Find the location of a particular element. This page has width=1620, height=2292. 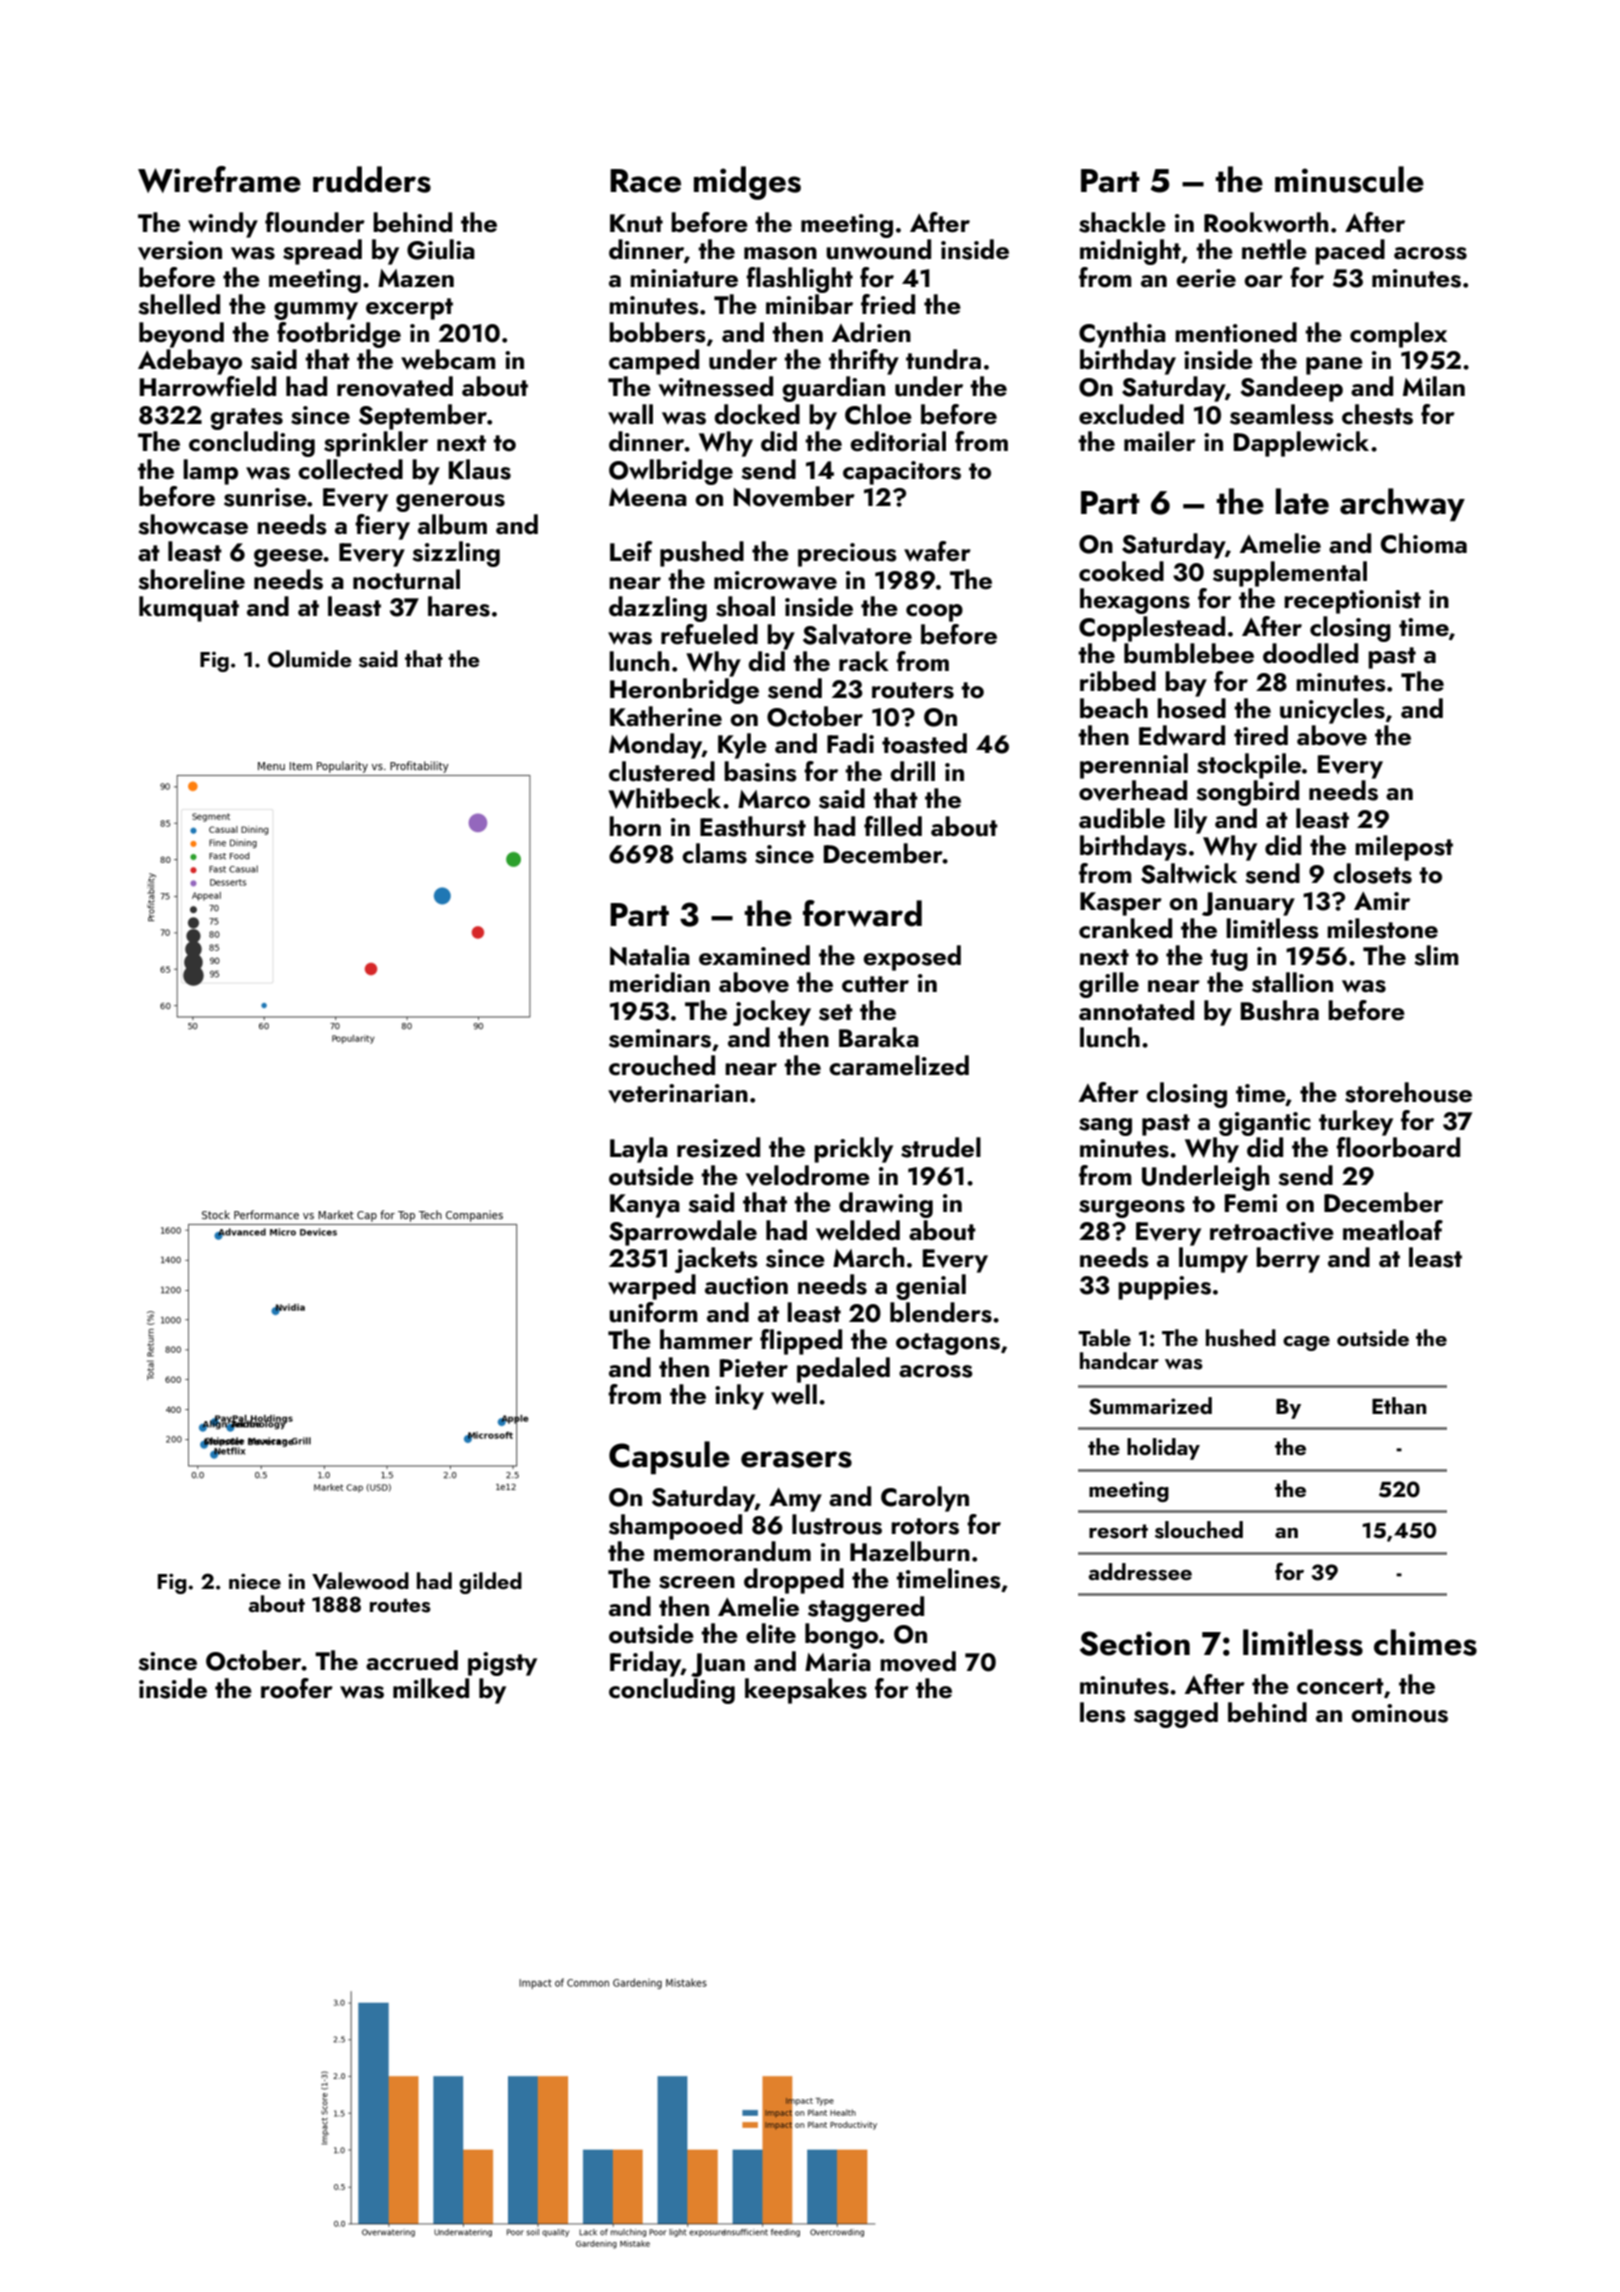

roofer is located at coordinates (297, 1688).
